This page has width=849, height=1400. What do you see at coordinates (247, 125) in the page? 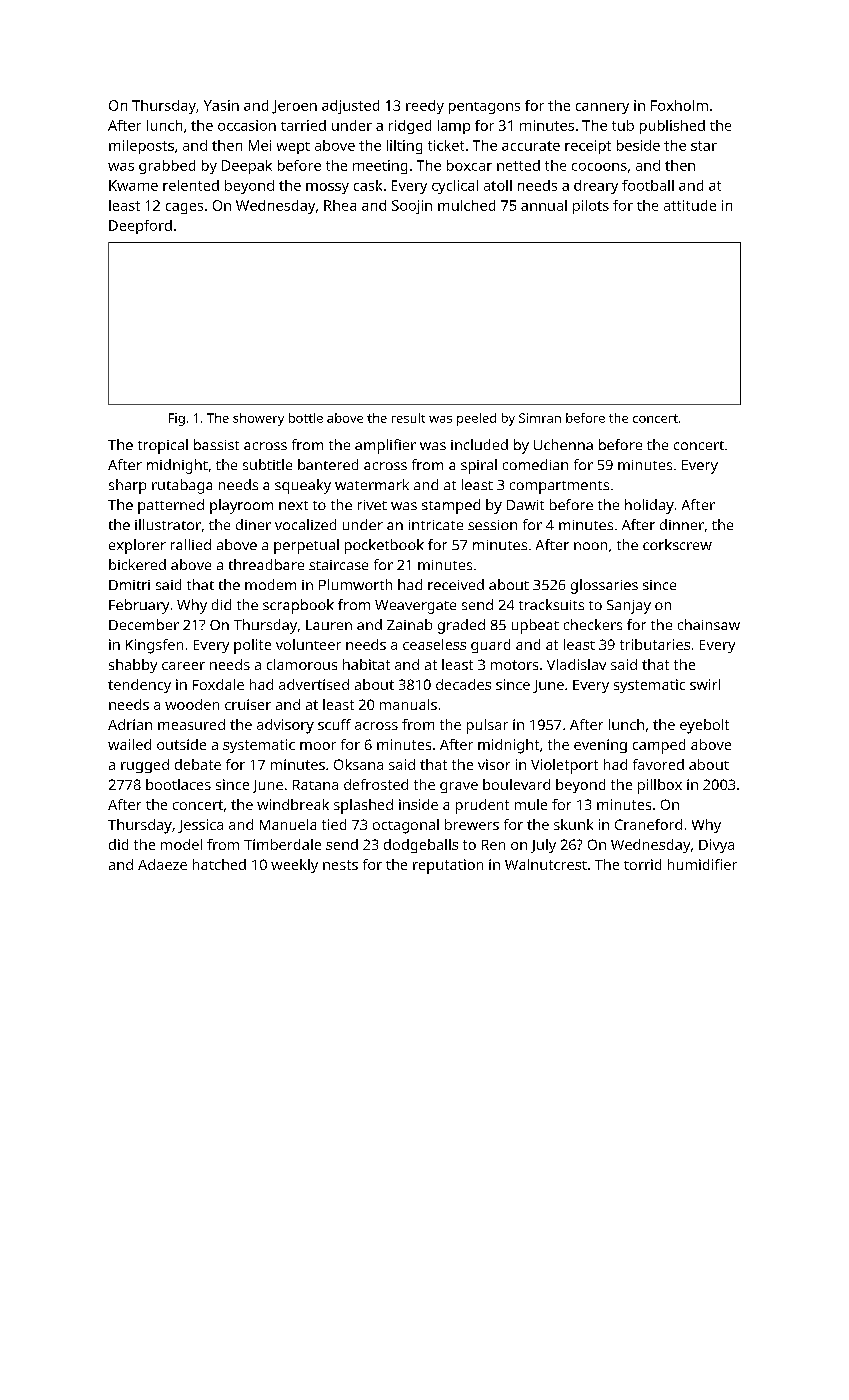
I see `occasion` at bounding box center [247, 125].
